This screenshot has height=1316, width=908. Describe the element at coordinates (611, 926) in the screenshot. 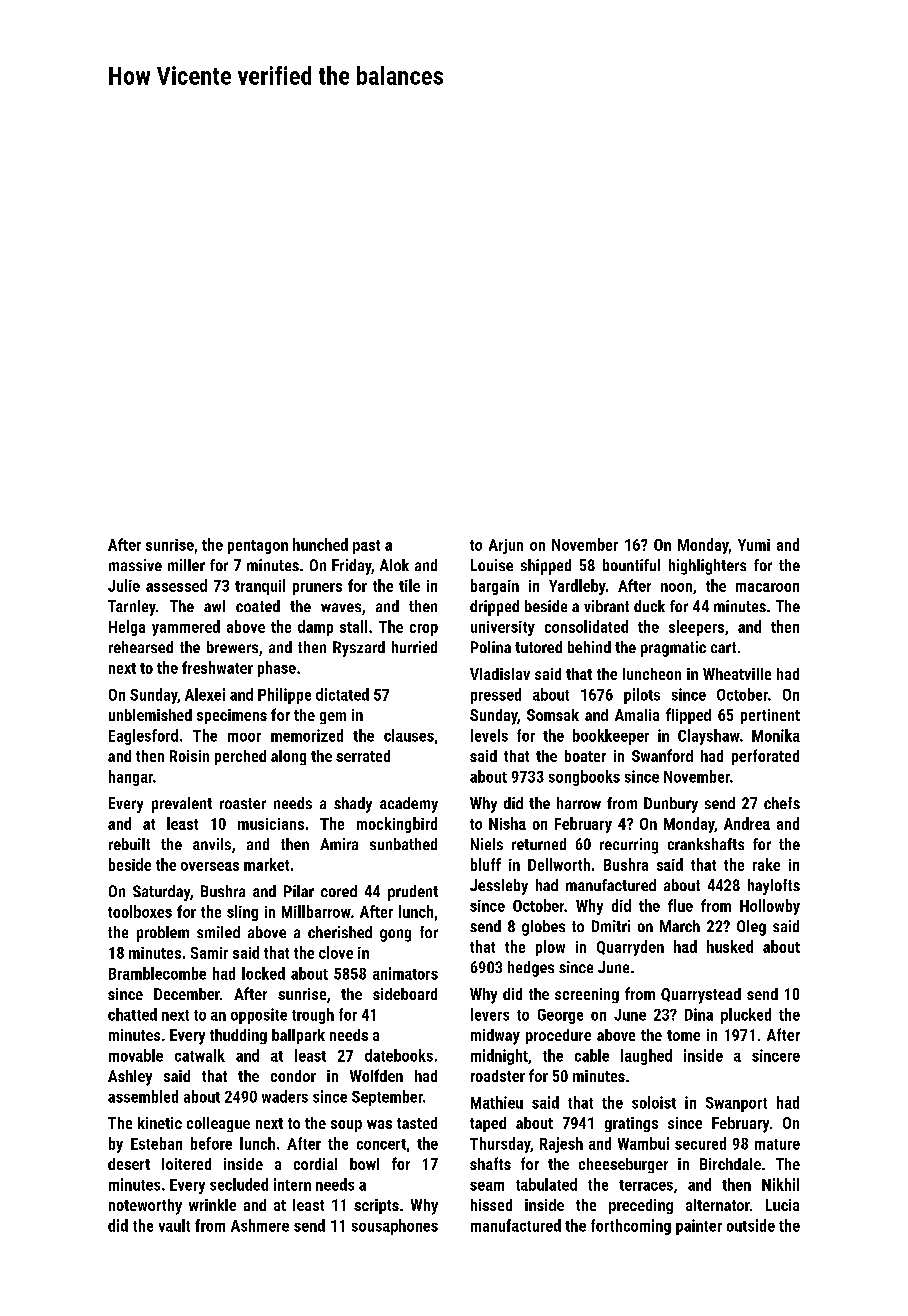

I see `Dmitri` at that location.
